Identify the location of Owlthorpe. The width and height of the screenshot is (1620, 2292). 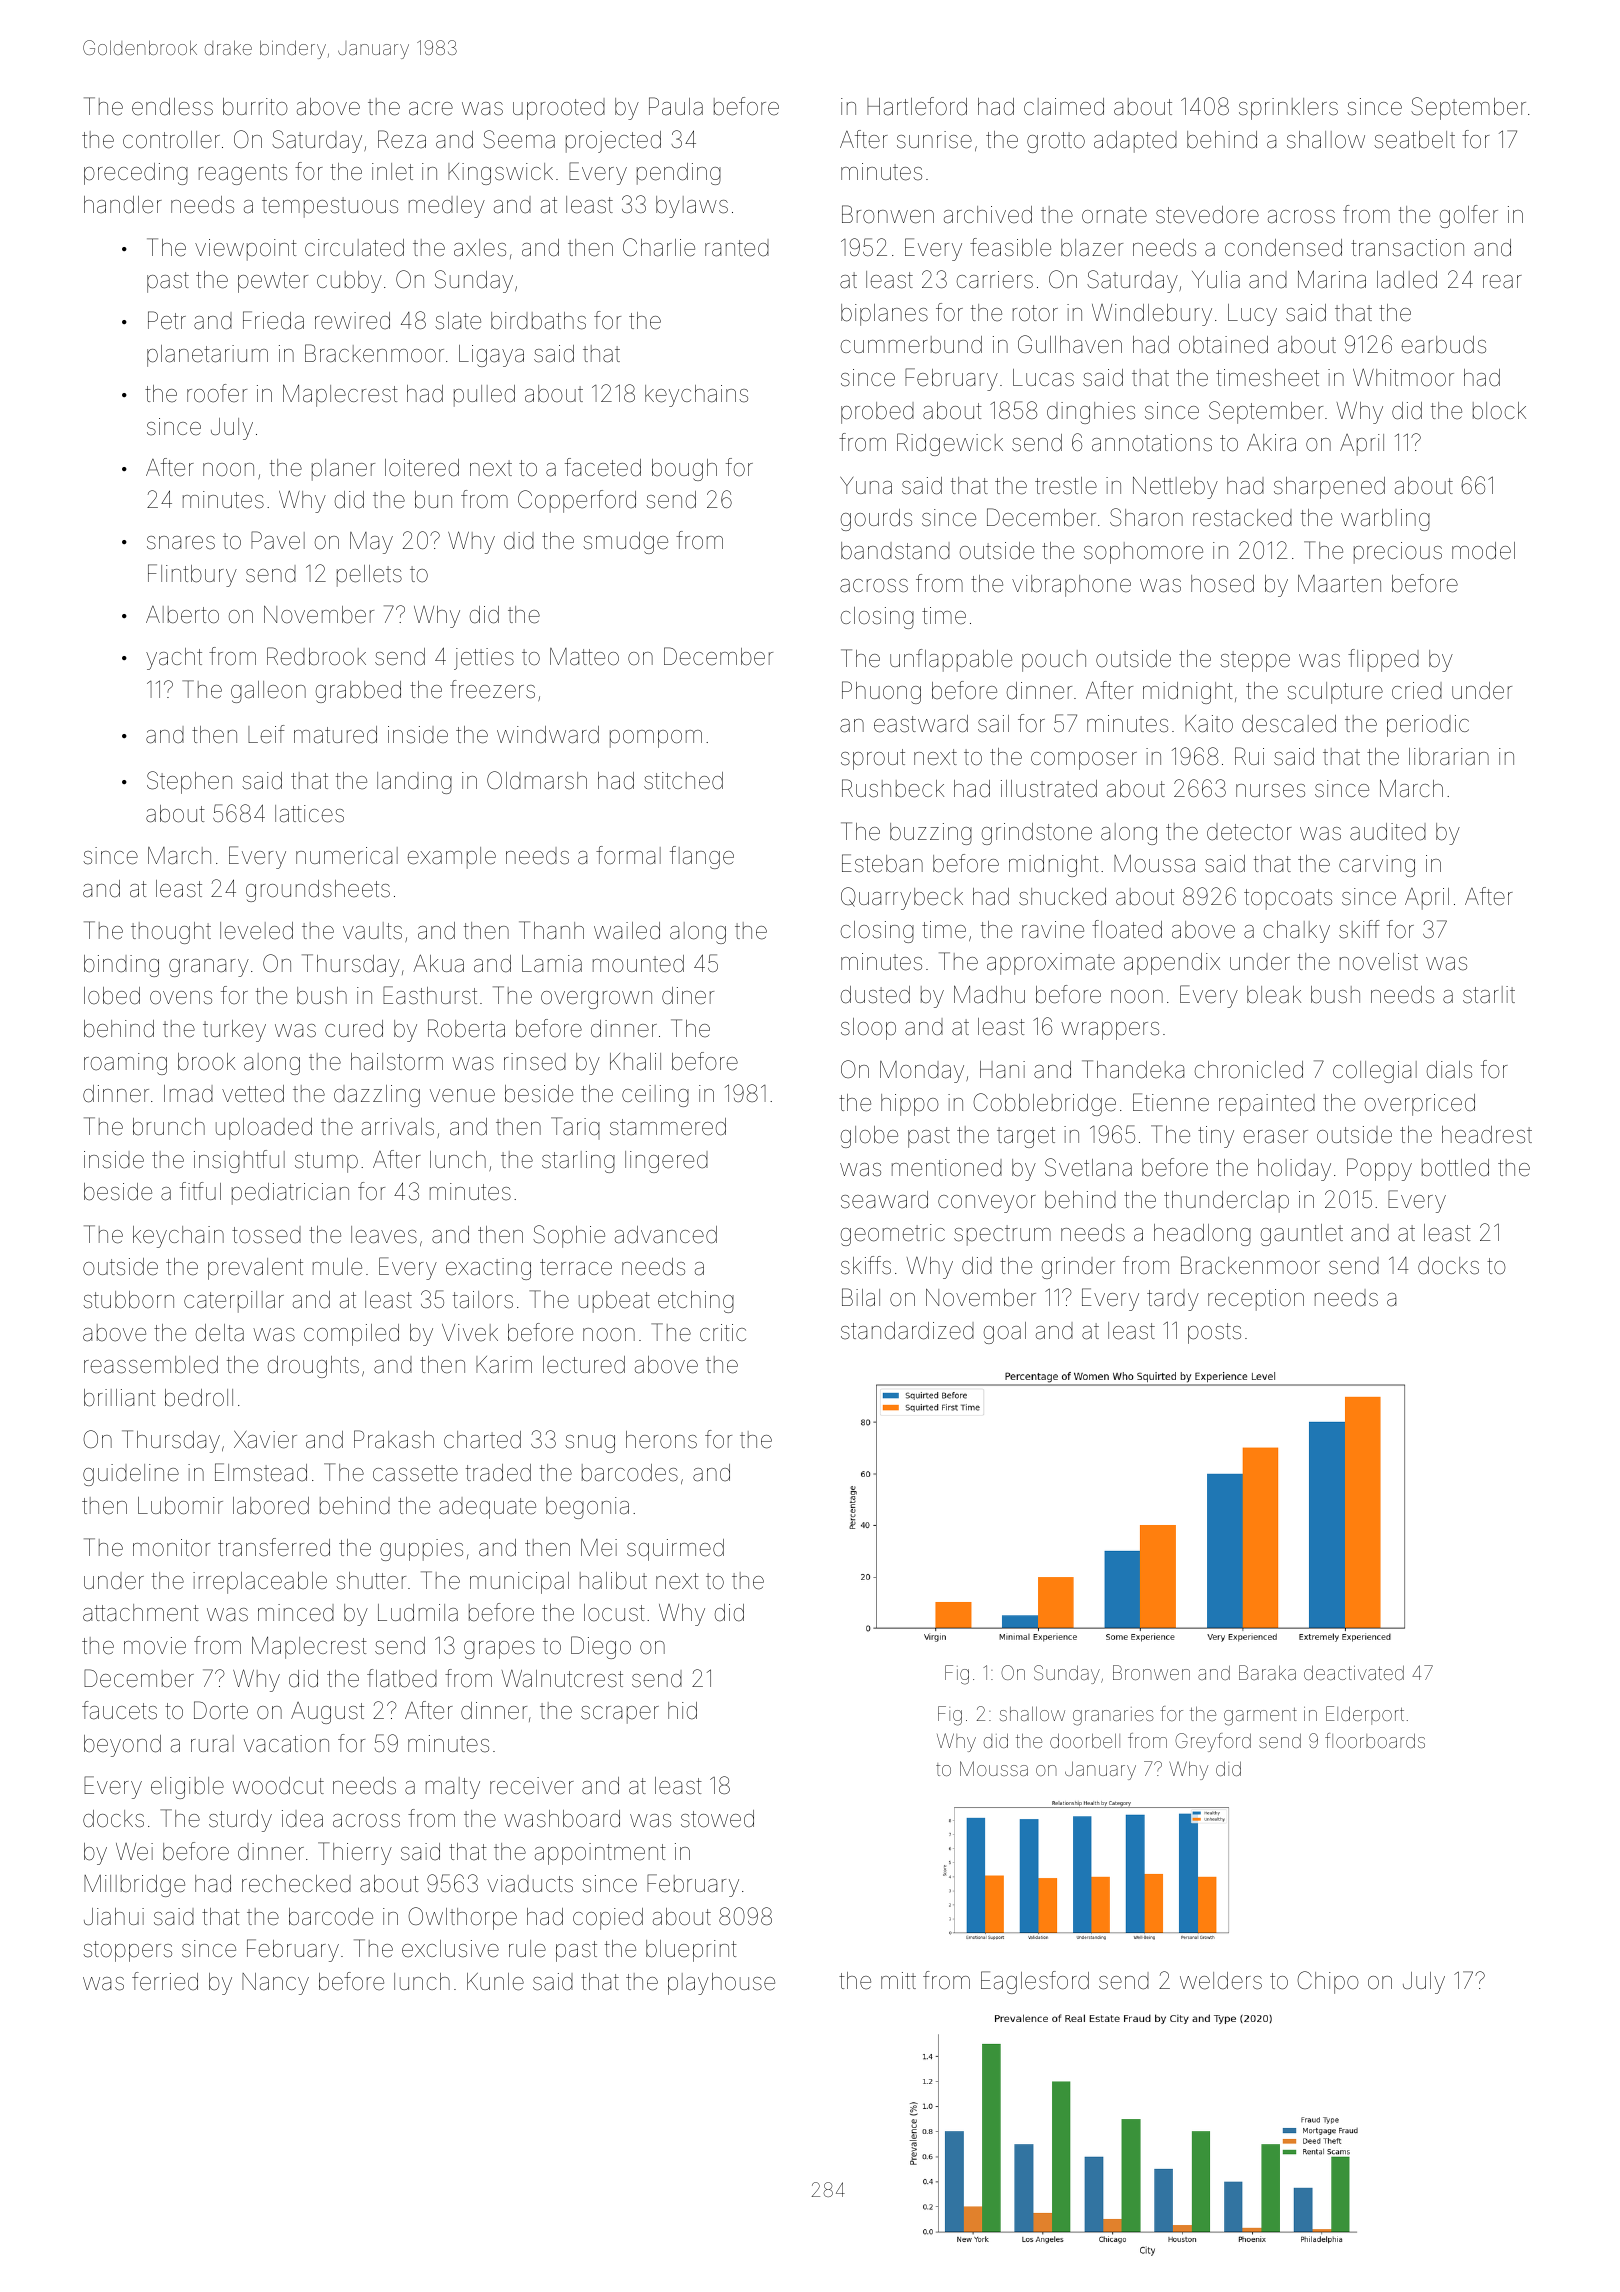
(462, 1918).
